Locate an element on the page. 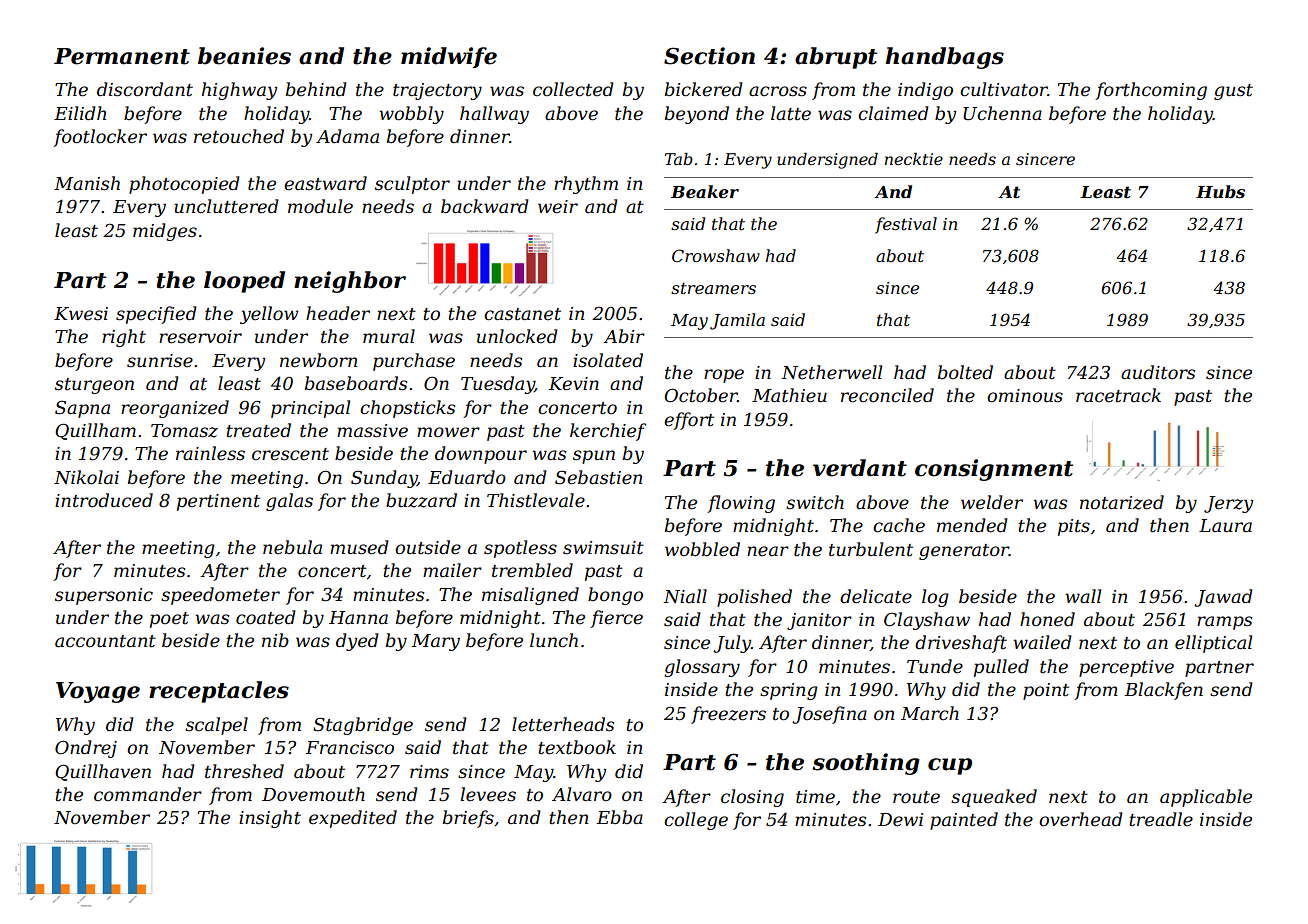 This image has width=1308, height=924. racetrack is located at coordinates (1118, 395).
